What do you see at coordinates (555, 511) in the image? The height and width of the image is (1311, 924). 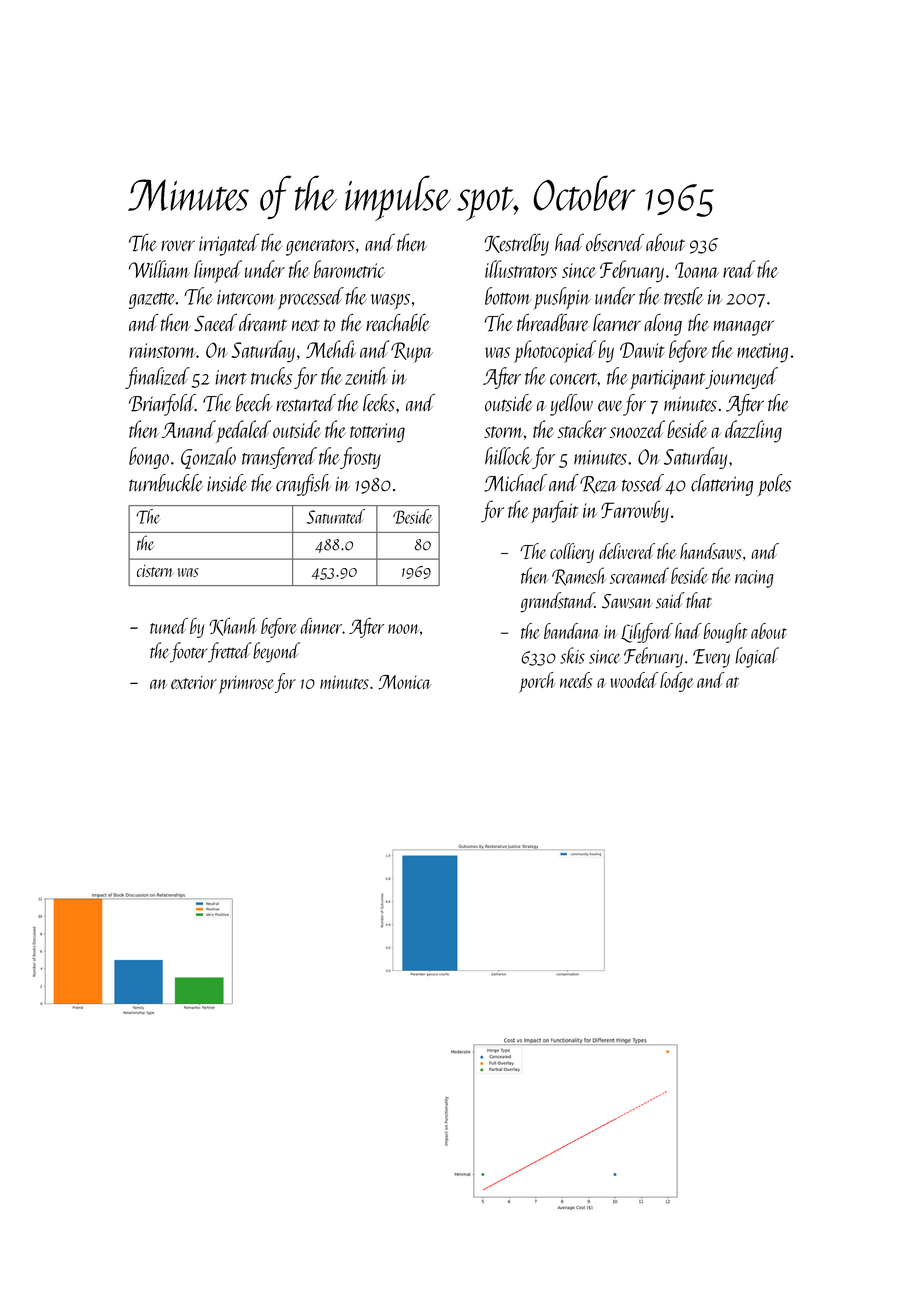 I see `parfait` at bounding box center [555, 511].
